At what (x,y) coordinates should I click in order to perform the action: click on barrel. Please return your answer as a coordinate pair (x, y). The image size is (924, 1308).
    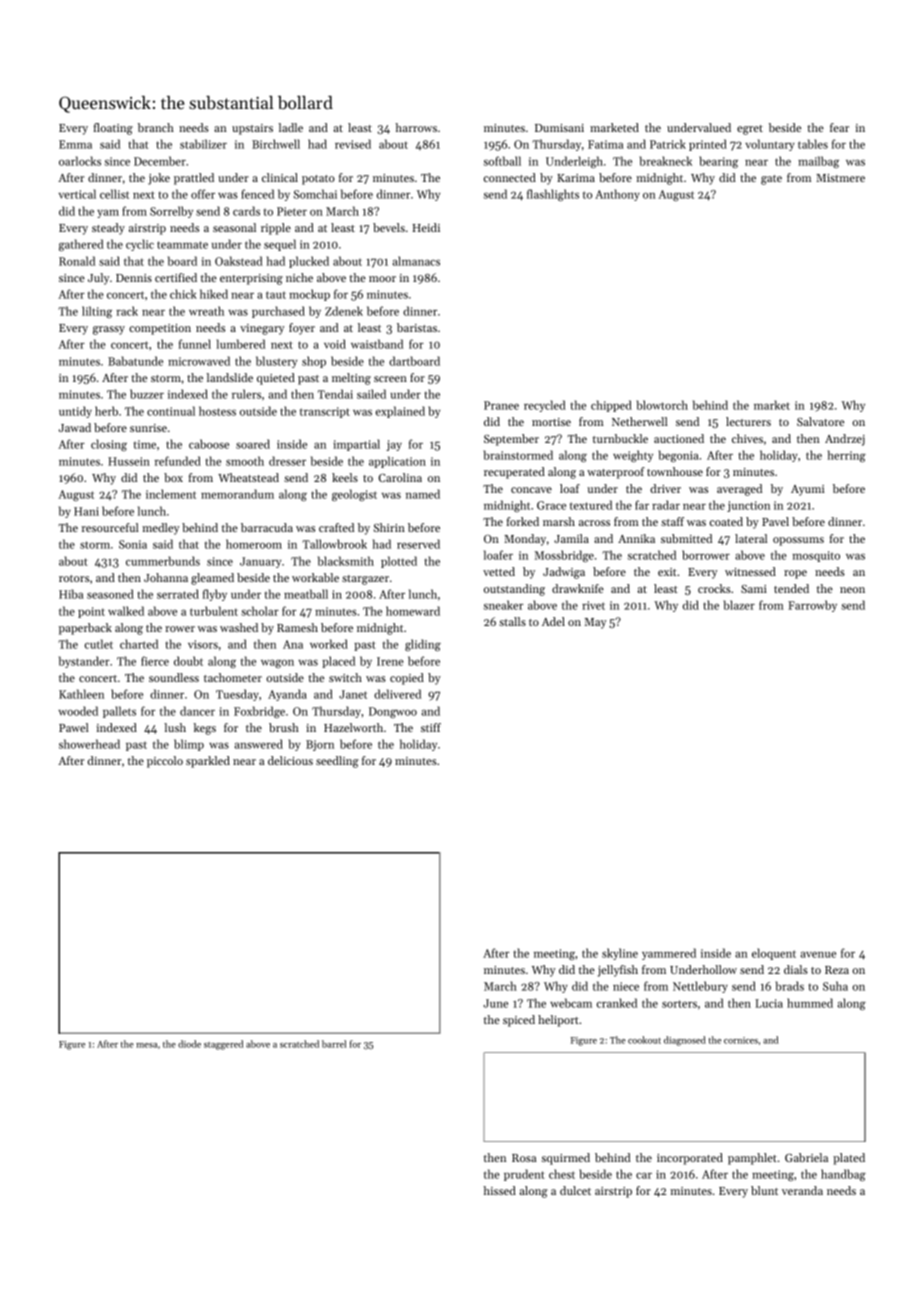
    Looking at the image, I should click on (334, 1044).
